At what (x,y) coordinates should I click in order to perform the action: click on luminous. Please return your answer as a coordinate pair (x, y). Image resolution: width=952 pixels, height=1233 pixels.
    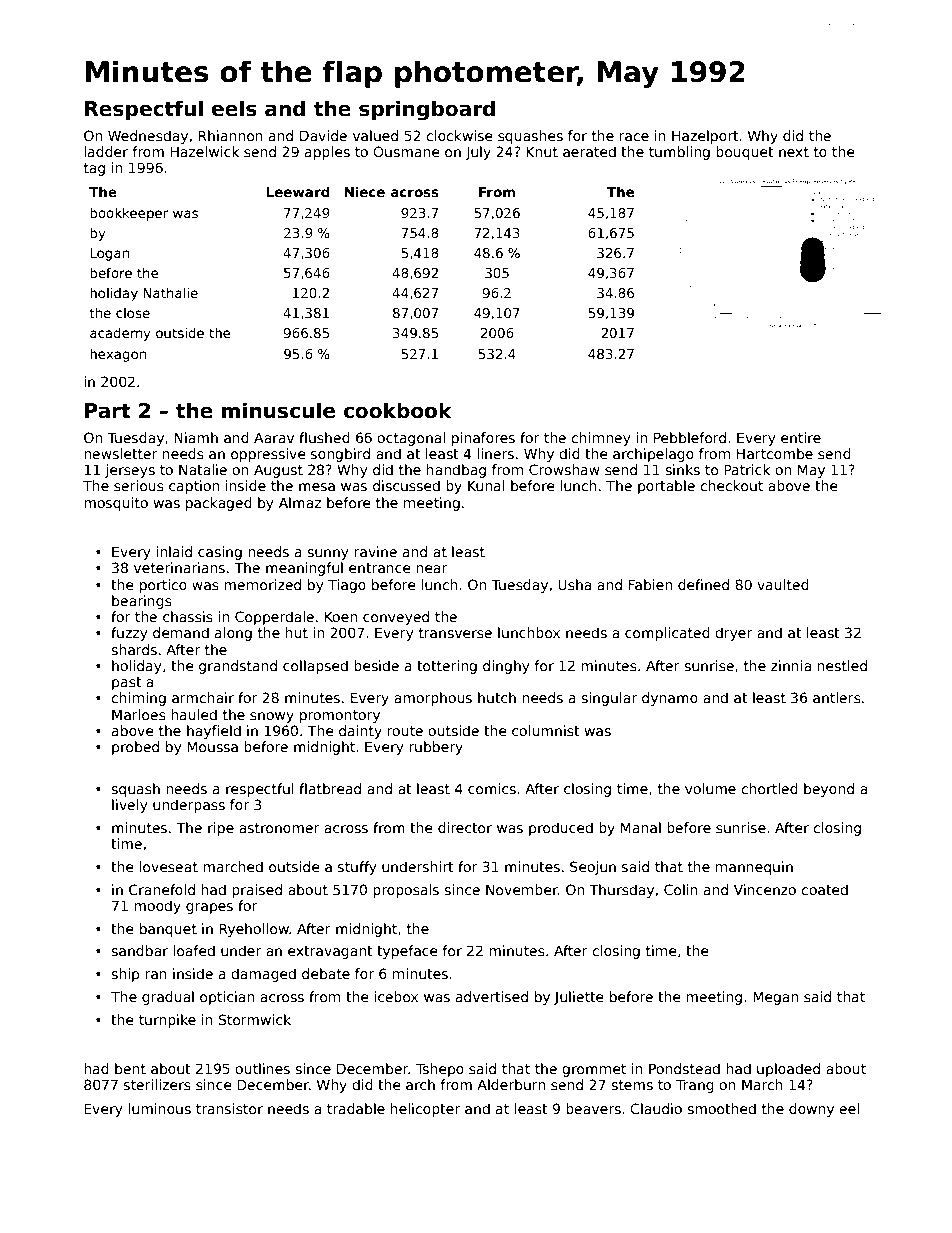
    Looking at the image, I should click on (159, 1108).
